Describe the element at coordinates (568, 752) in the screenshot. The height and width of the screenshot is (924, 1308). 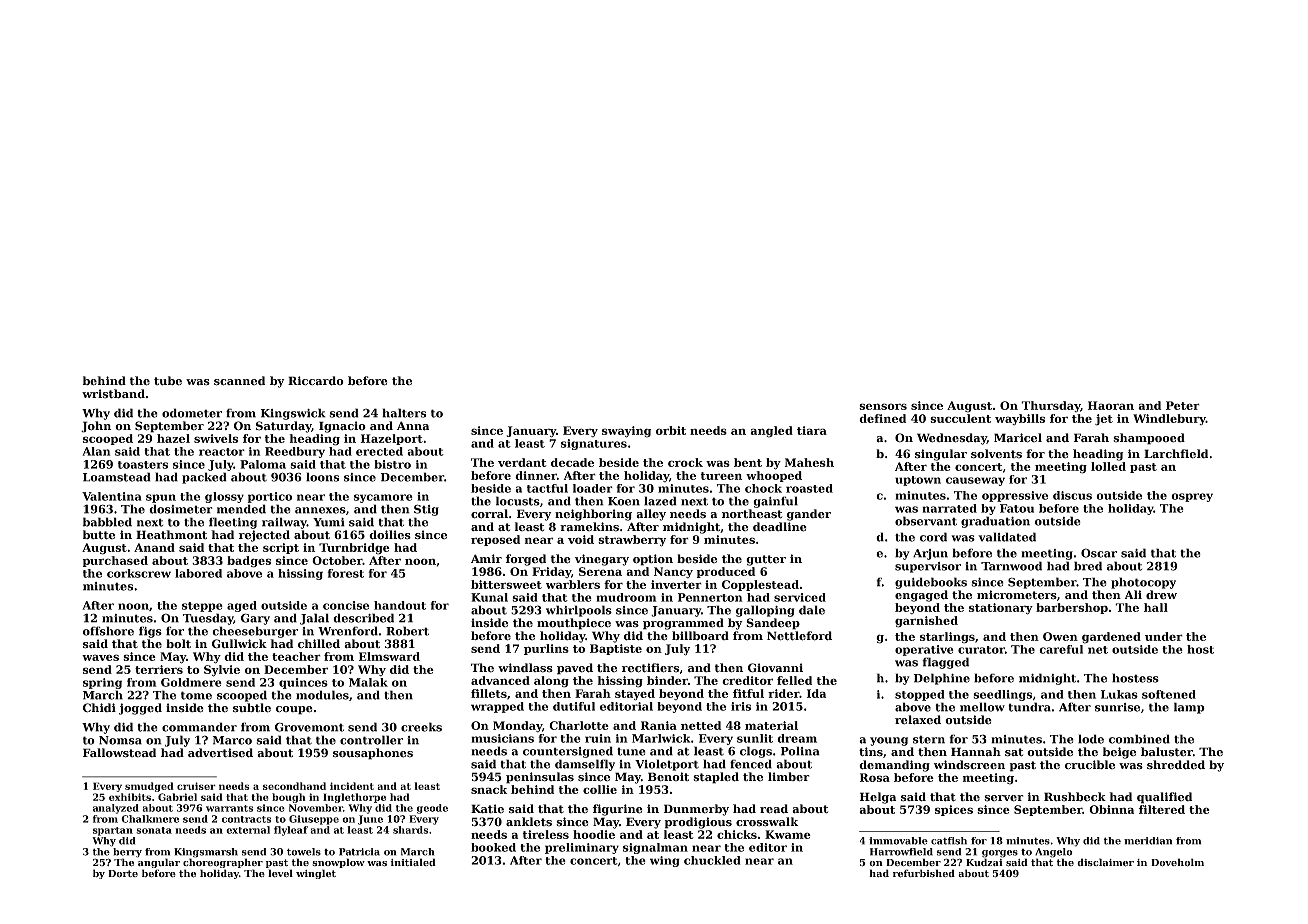
I see `countersigned` at that location.
